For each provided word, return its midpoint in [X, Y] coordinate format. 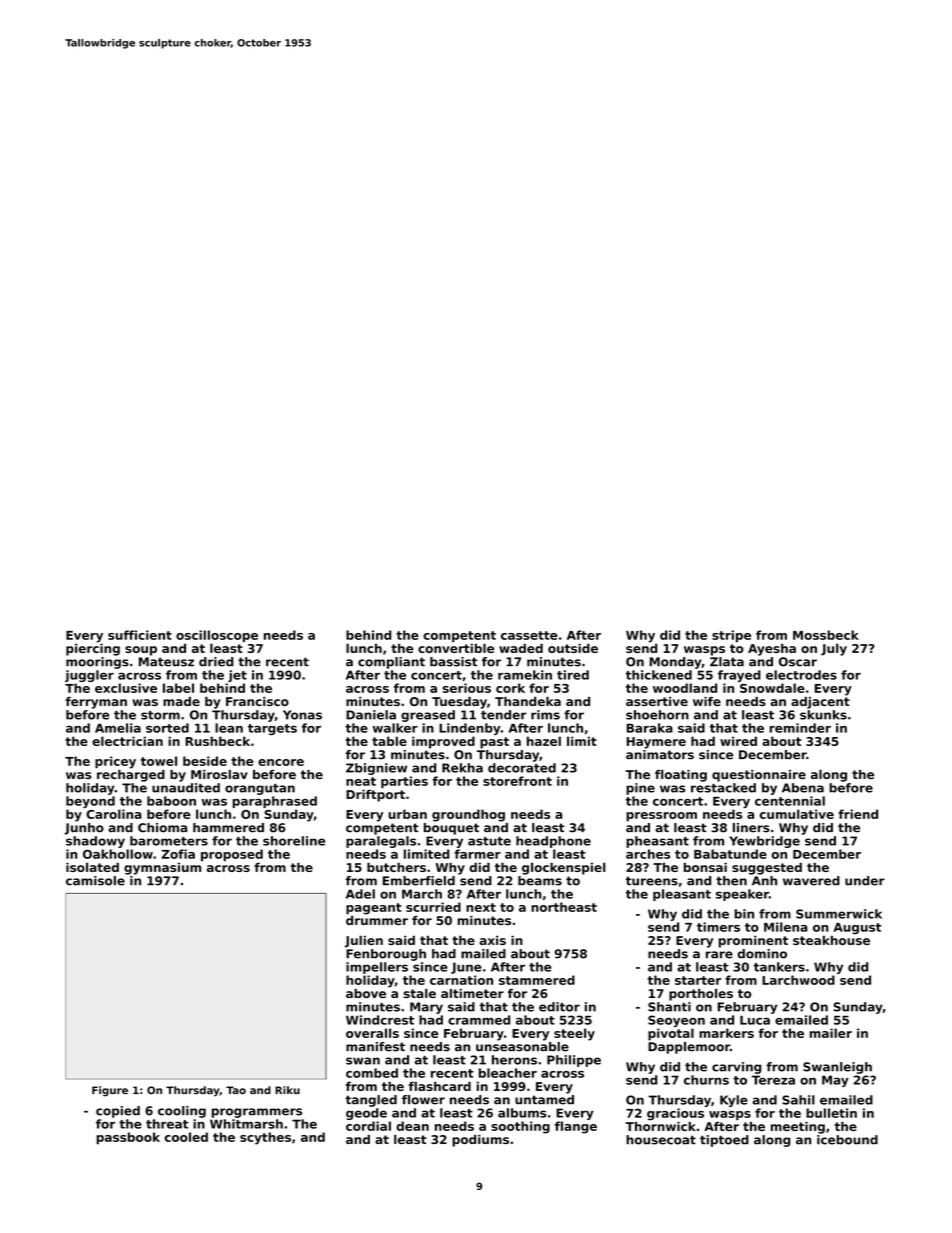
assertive [657, 701]
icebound [847, 1140]
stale [420, 993]
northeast [564, 907]
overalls [372, 1033]
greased [428, 716]
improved [443, 742]
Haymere [656, 743]
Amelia [118, 728]
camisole [95, 881]
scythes [265, 1138]
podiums [480, 1141]
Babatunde [730, 854]
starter [698, 980]
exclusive [126, 688]
